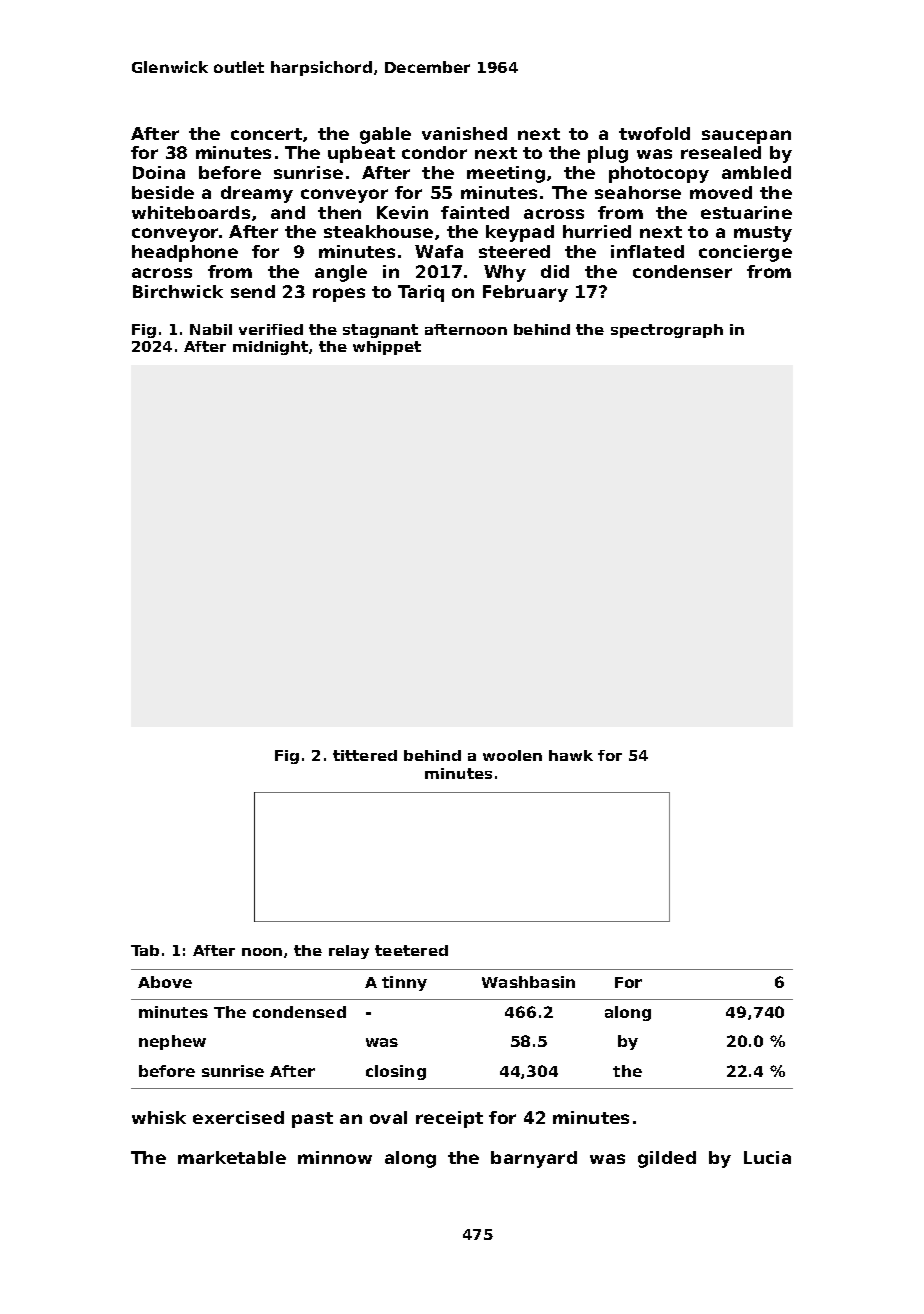 The image size is (924, 1314). What do you see at coordinates (388, 1117) in the screenshot?
I see `oval` at bounding box center [388, 1117].
